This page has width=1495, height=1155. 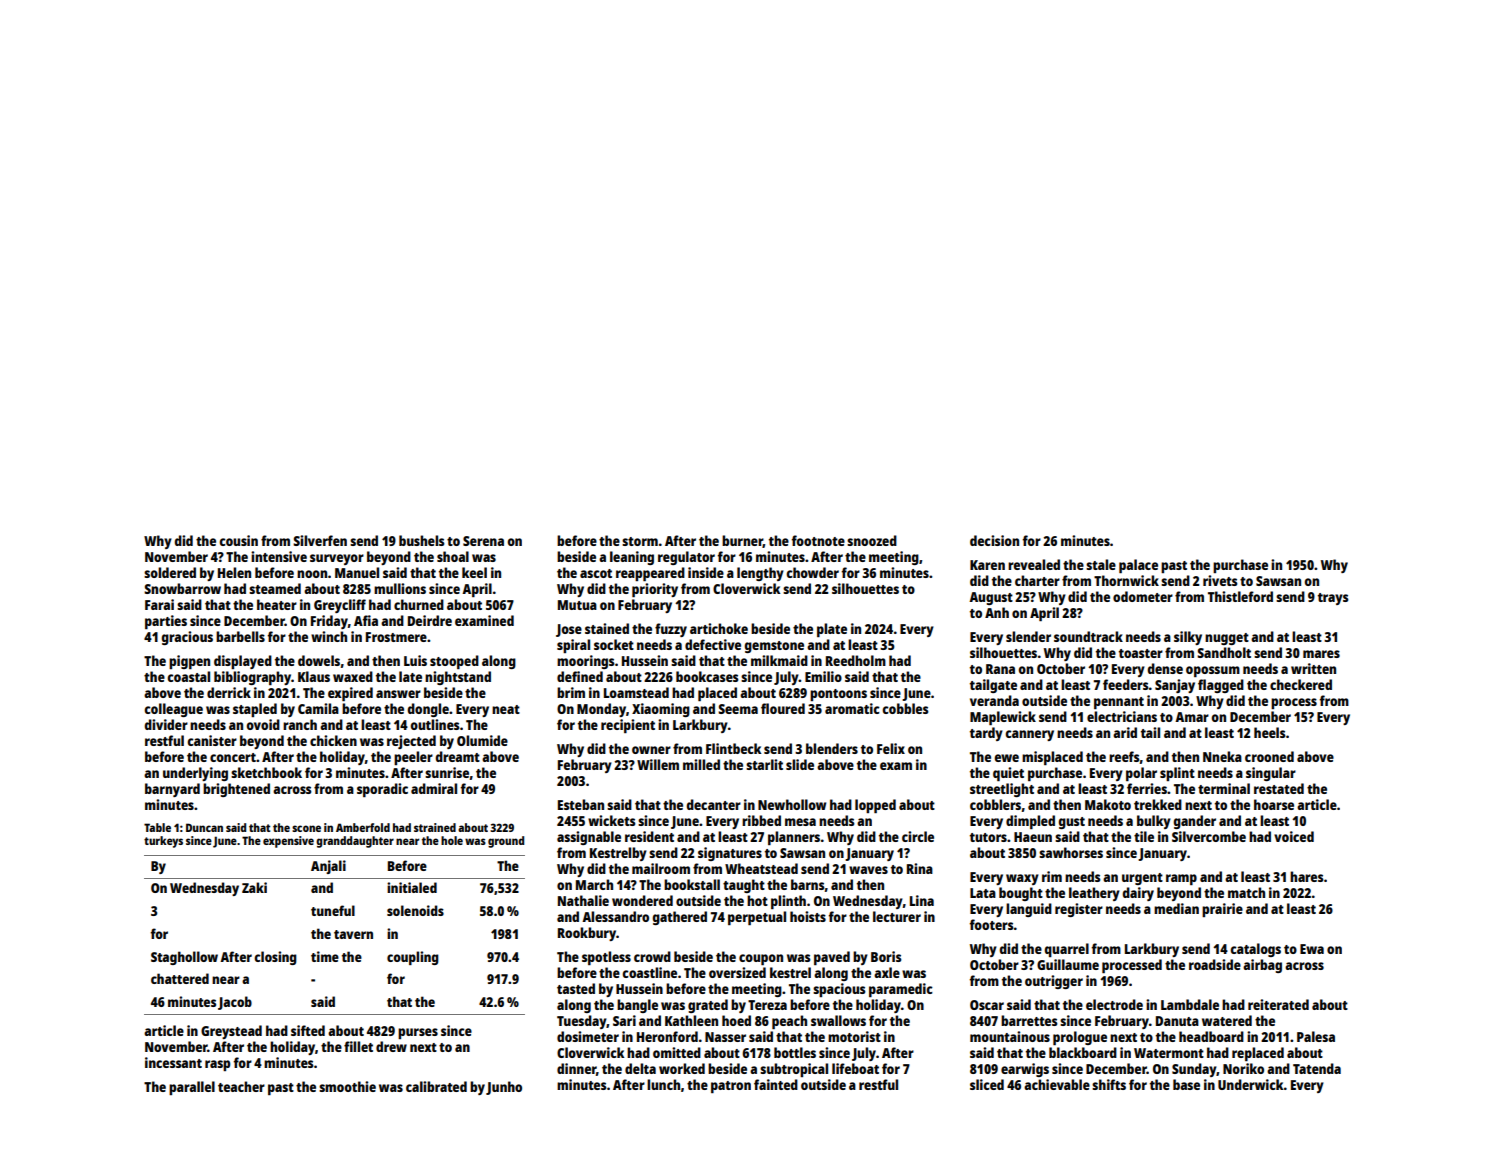 I want to click on snoozed, so click(x=872, y=540).
